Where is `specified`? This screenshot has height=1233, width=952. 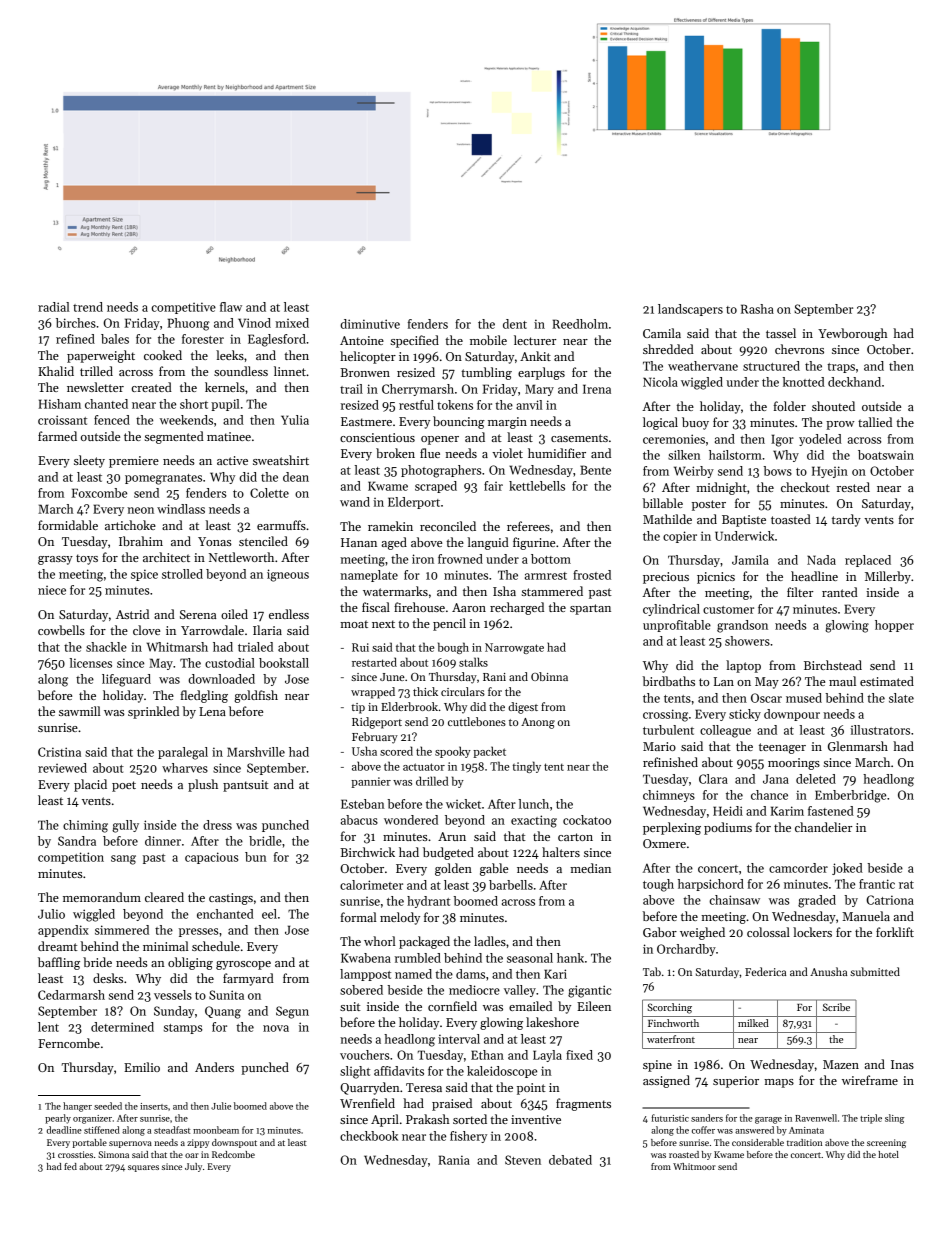 specified is located at coordinates (415, 341).
